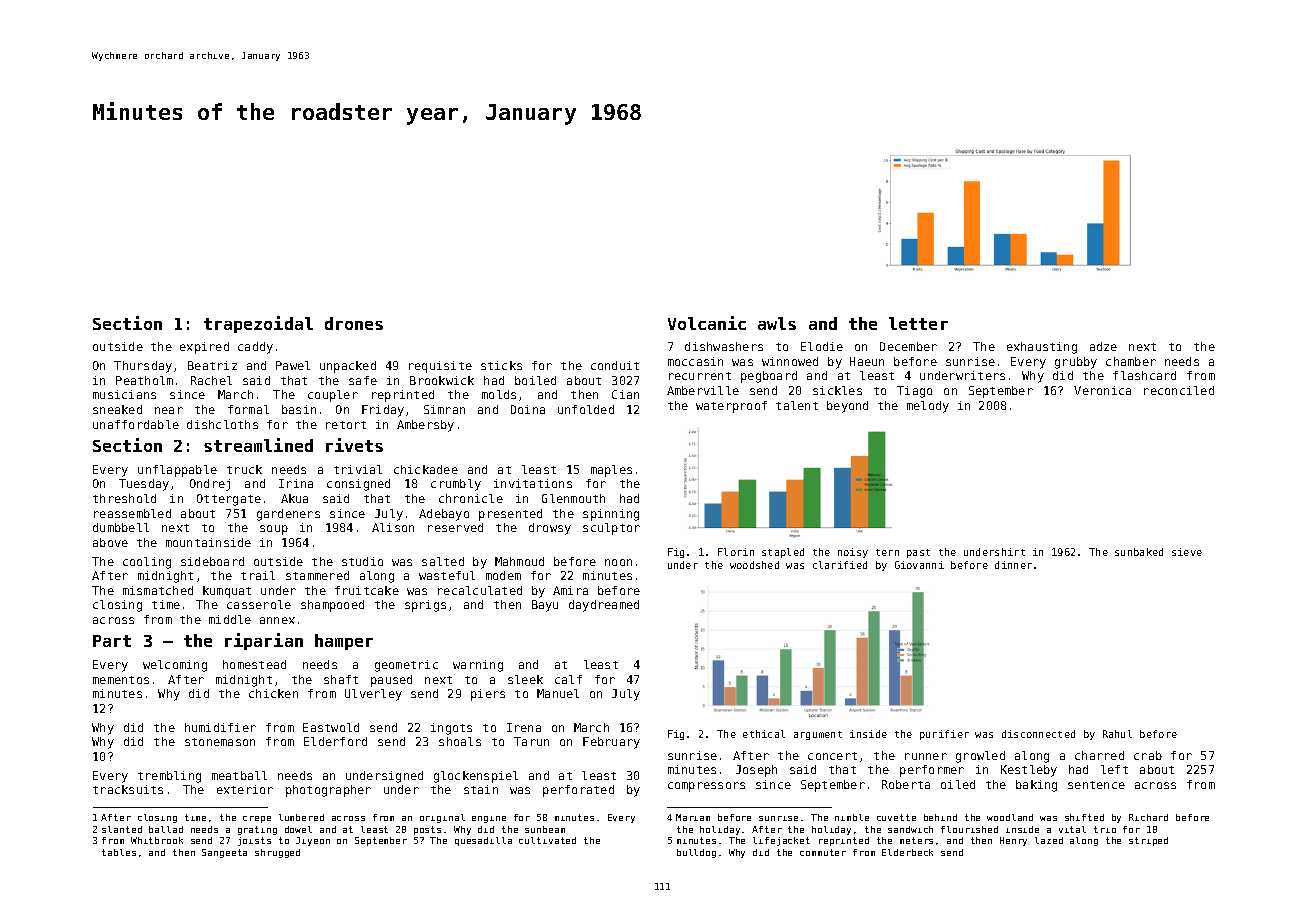 The image size is (1308, 924). What do you see at coordinates (112, 641) in the screenshot?
I see `Part` at bounding box center [112, 641].
